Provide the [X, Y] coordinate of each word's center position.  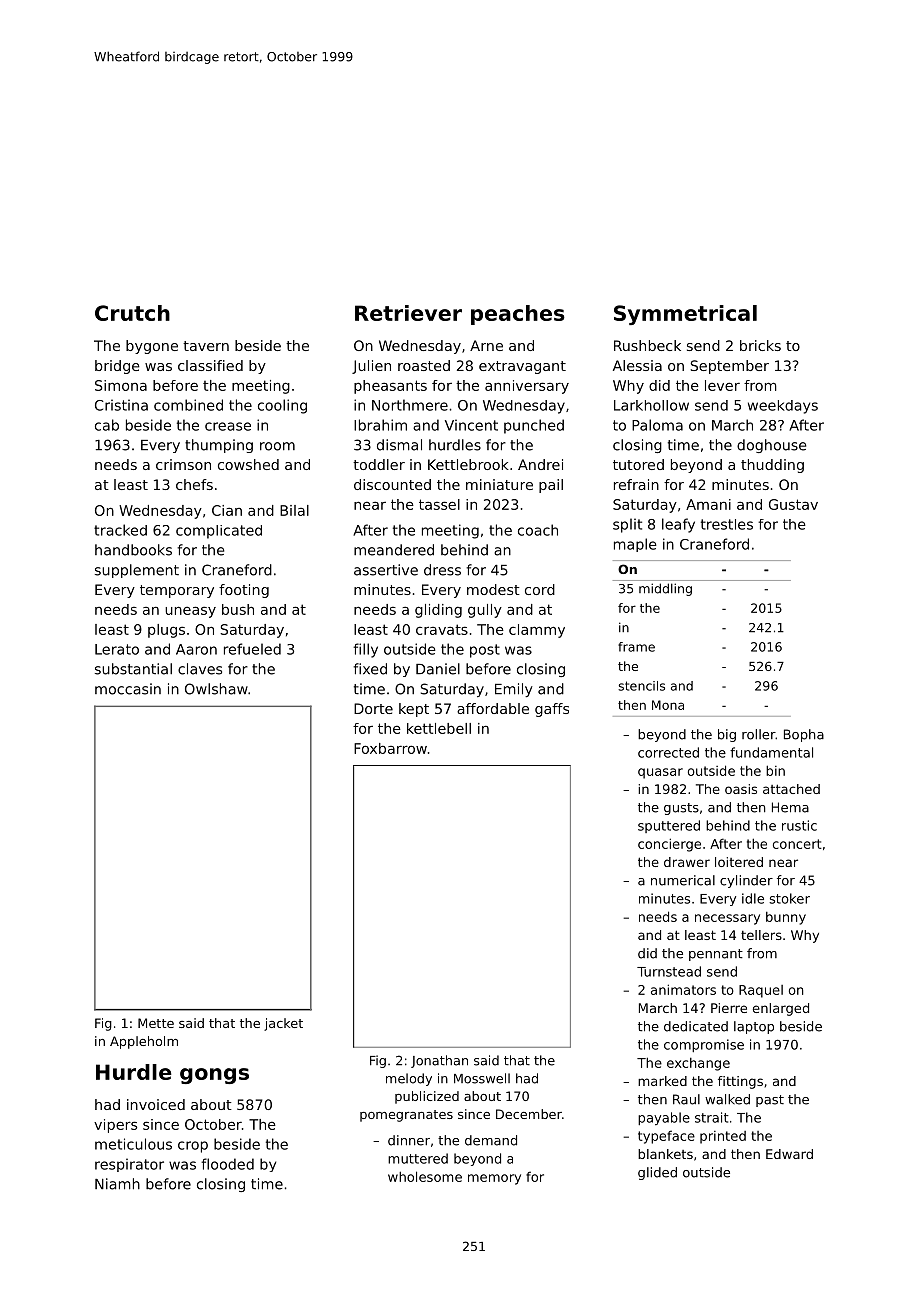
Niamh [117, 1184]
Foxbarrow [390, 748]
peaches [518, 315]
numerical [683, 880]
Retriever [408, 313]
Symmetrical [685, 315]
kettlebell [439, 728]
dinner [409, 1140]
